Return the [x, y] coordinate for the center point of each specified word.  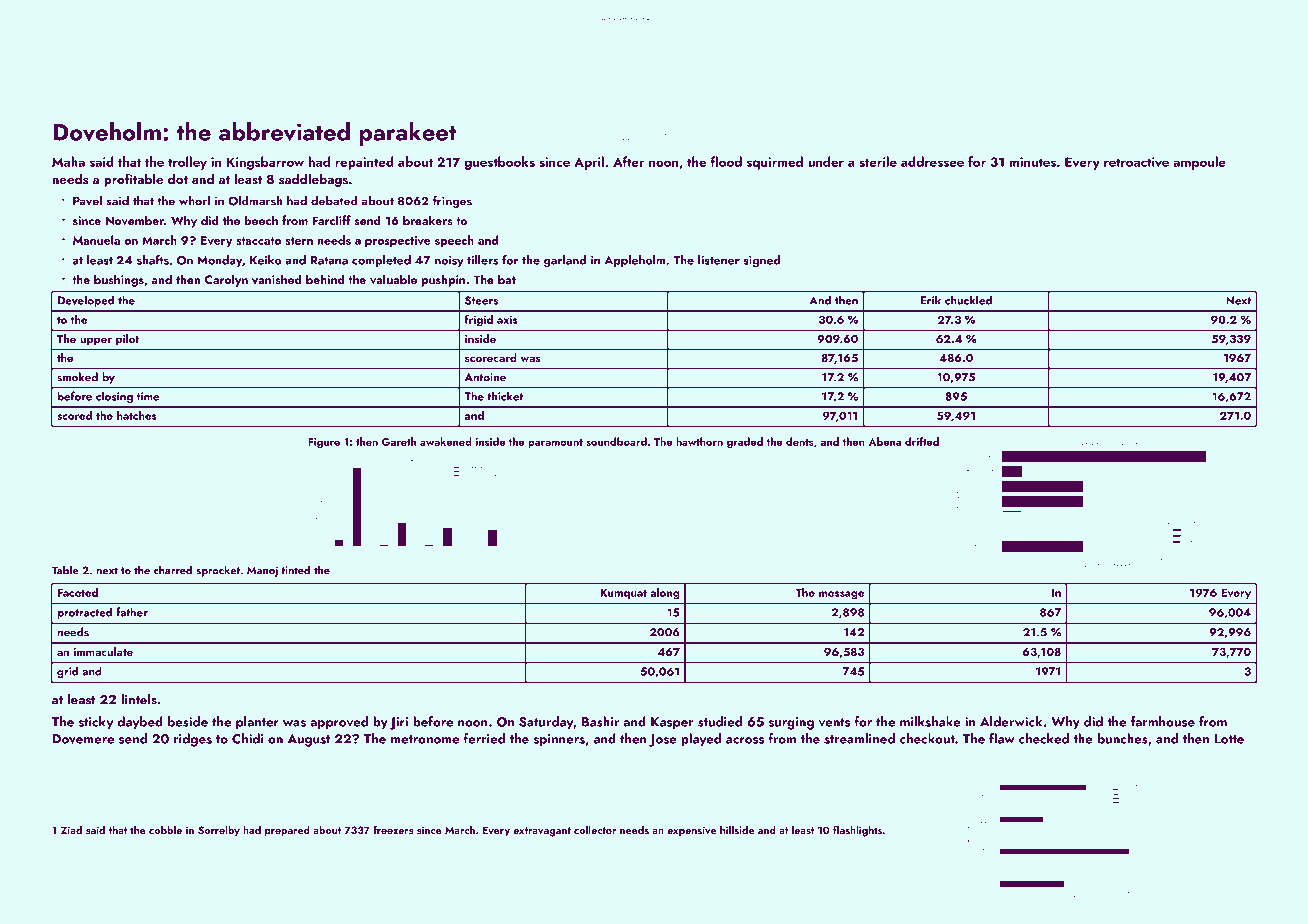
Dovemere [83, 739]
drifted [922, 441]
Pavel [87, 201]
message [841, 595]
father [132, 612]
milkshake [930, 721]
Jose [663, 740]
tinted [295, 570]
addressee [932, 161]
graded [745, 443]
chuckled [968, 300]
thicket [505, 396]
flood [726, 161]
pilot [127, 340]
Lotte [1229, 739]
